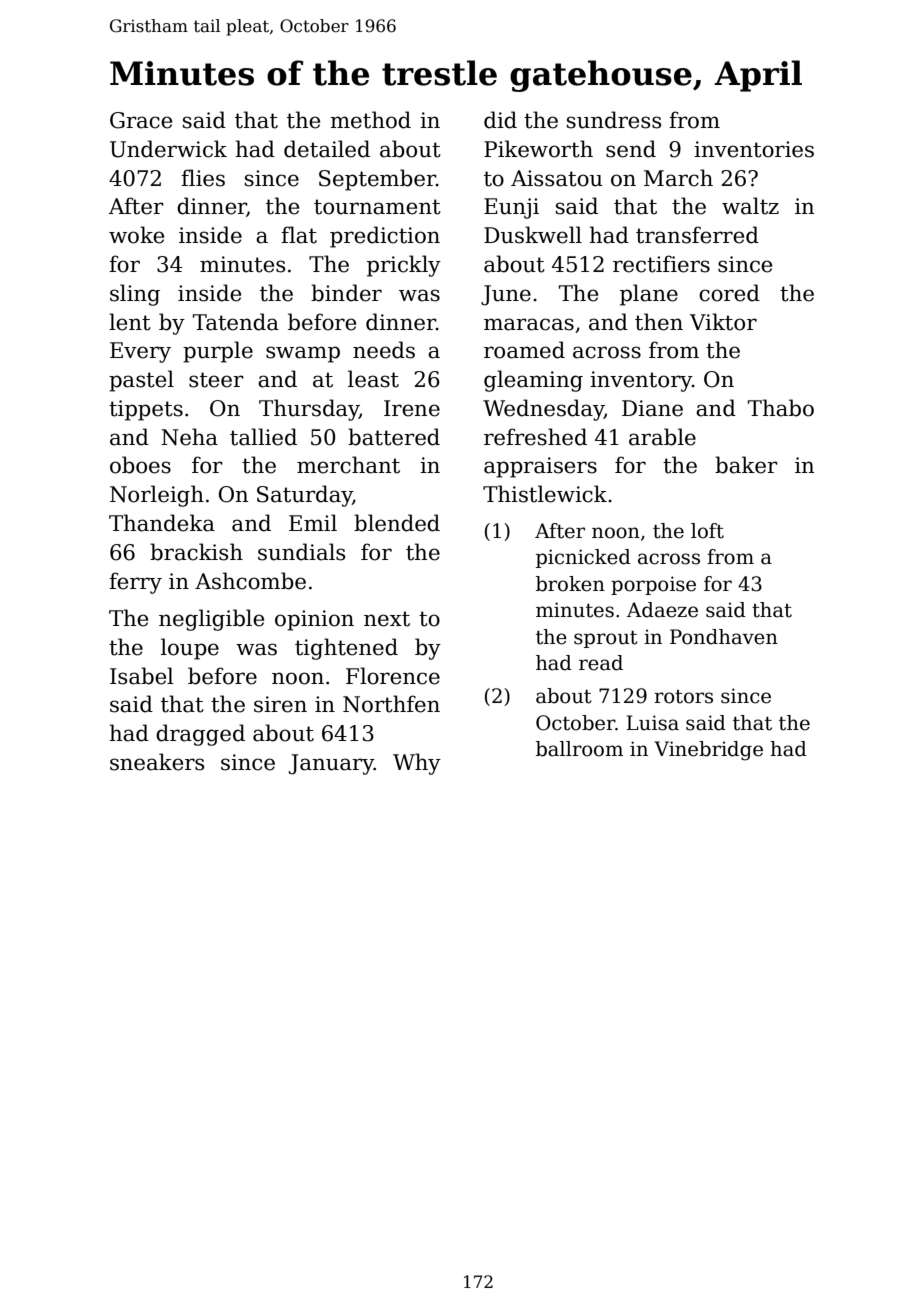 The image size is (924, 1314). What do you see at coordinates (724, 637) in the screenshot?
I see `Pondhaven` at bounding box center [724, 637].
